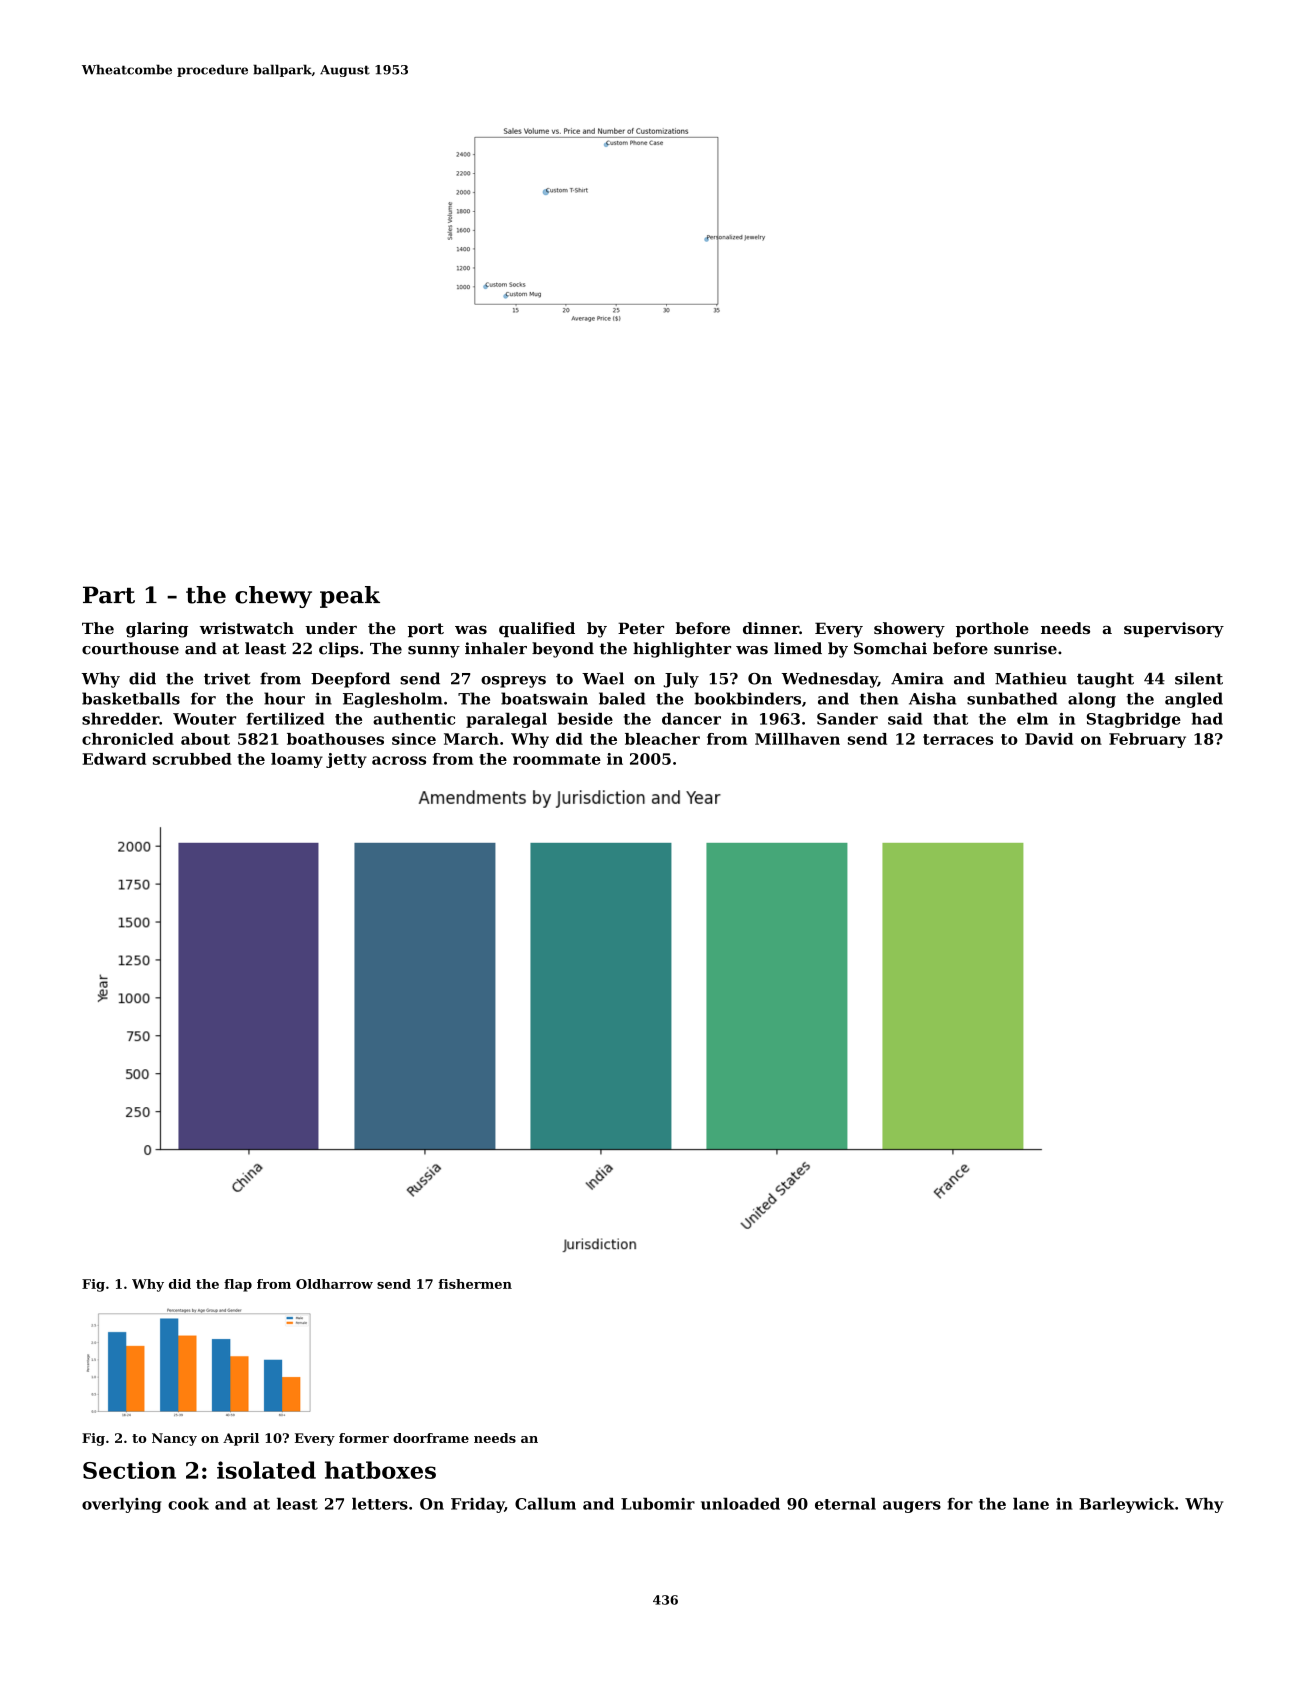  Describe the element at coordinates (1031, 1503) in the page. I see `lane` at that location.
